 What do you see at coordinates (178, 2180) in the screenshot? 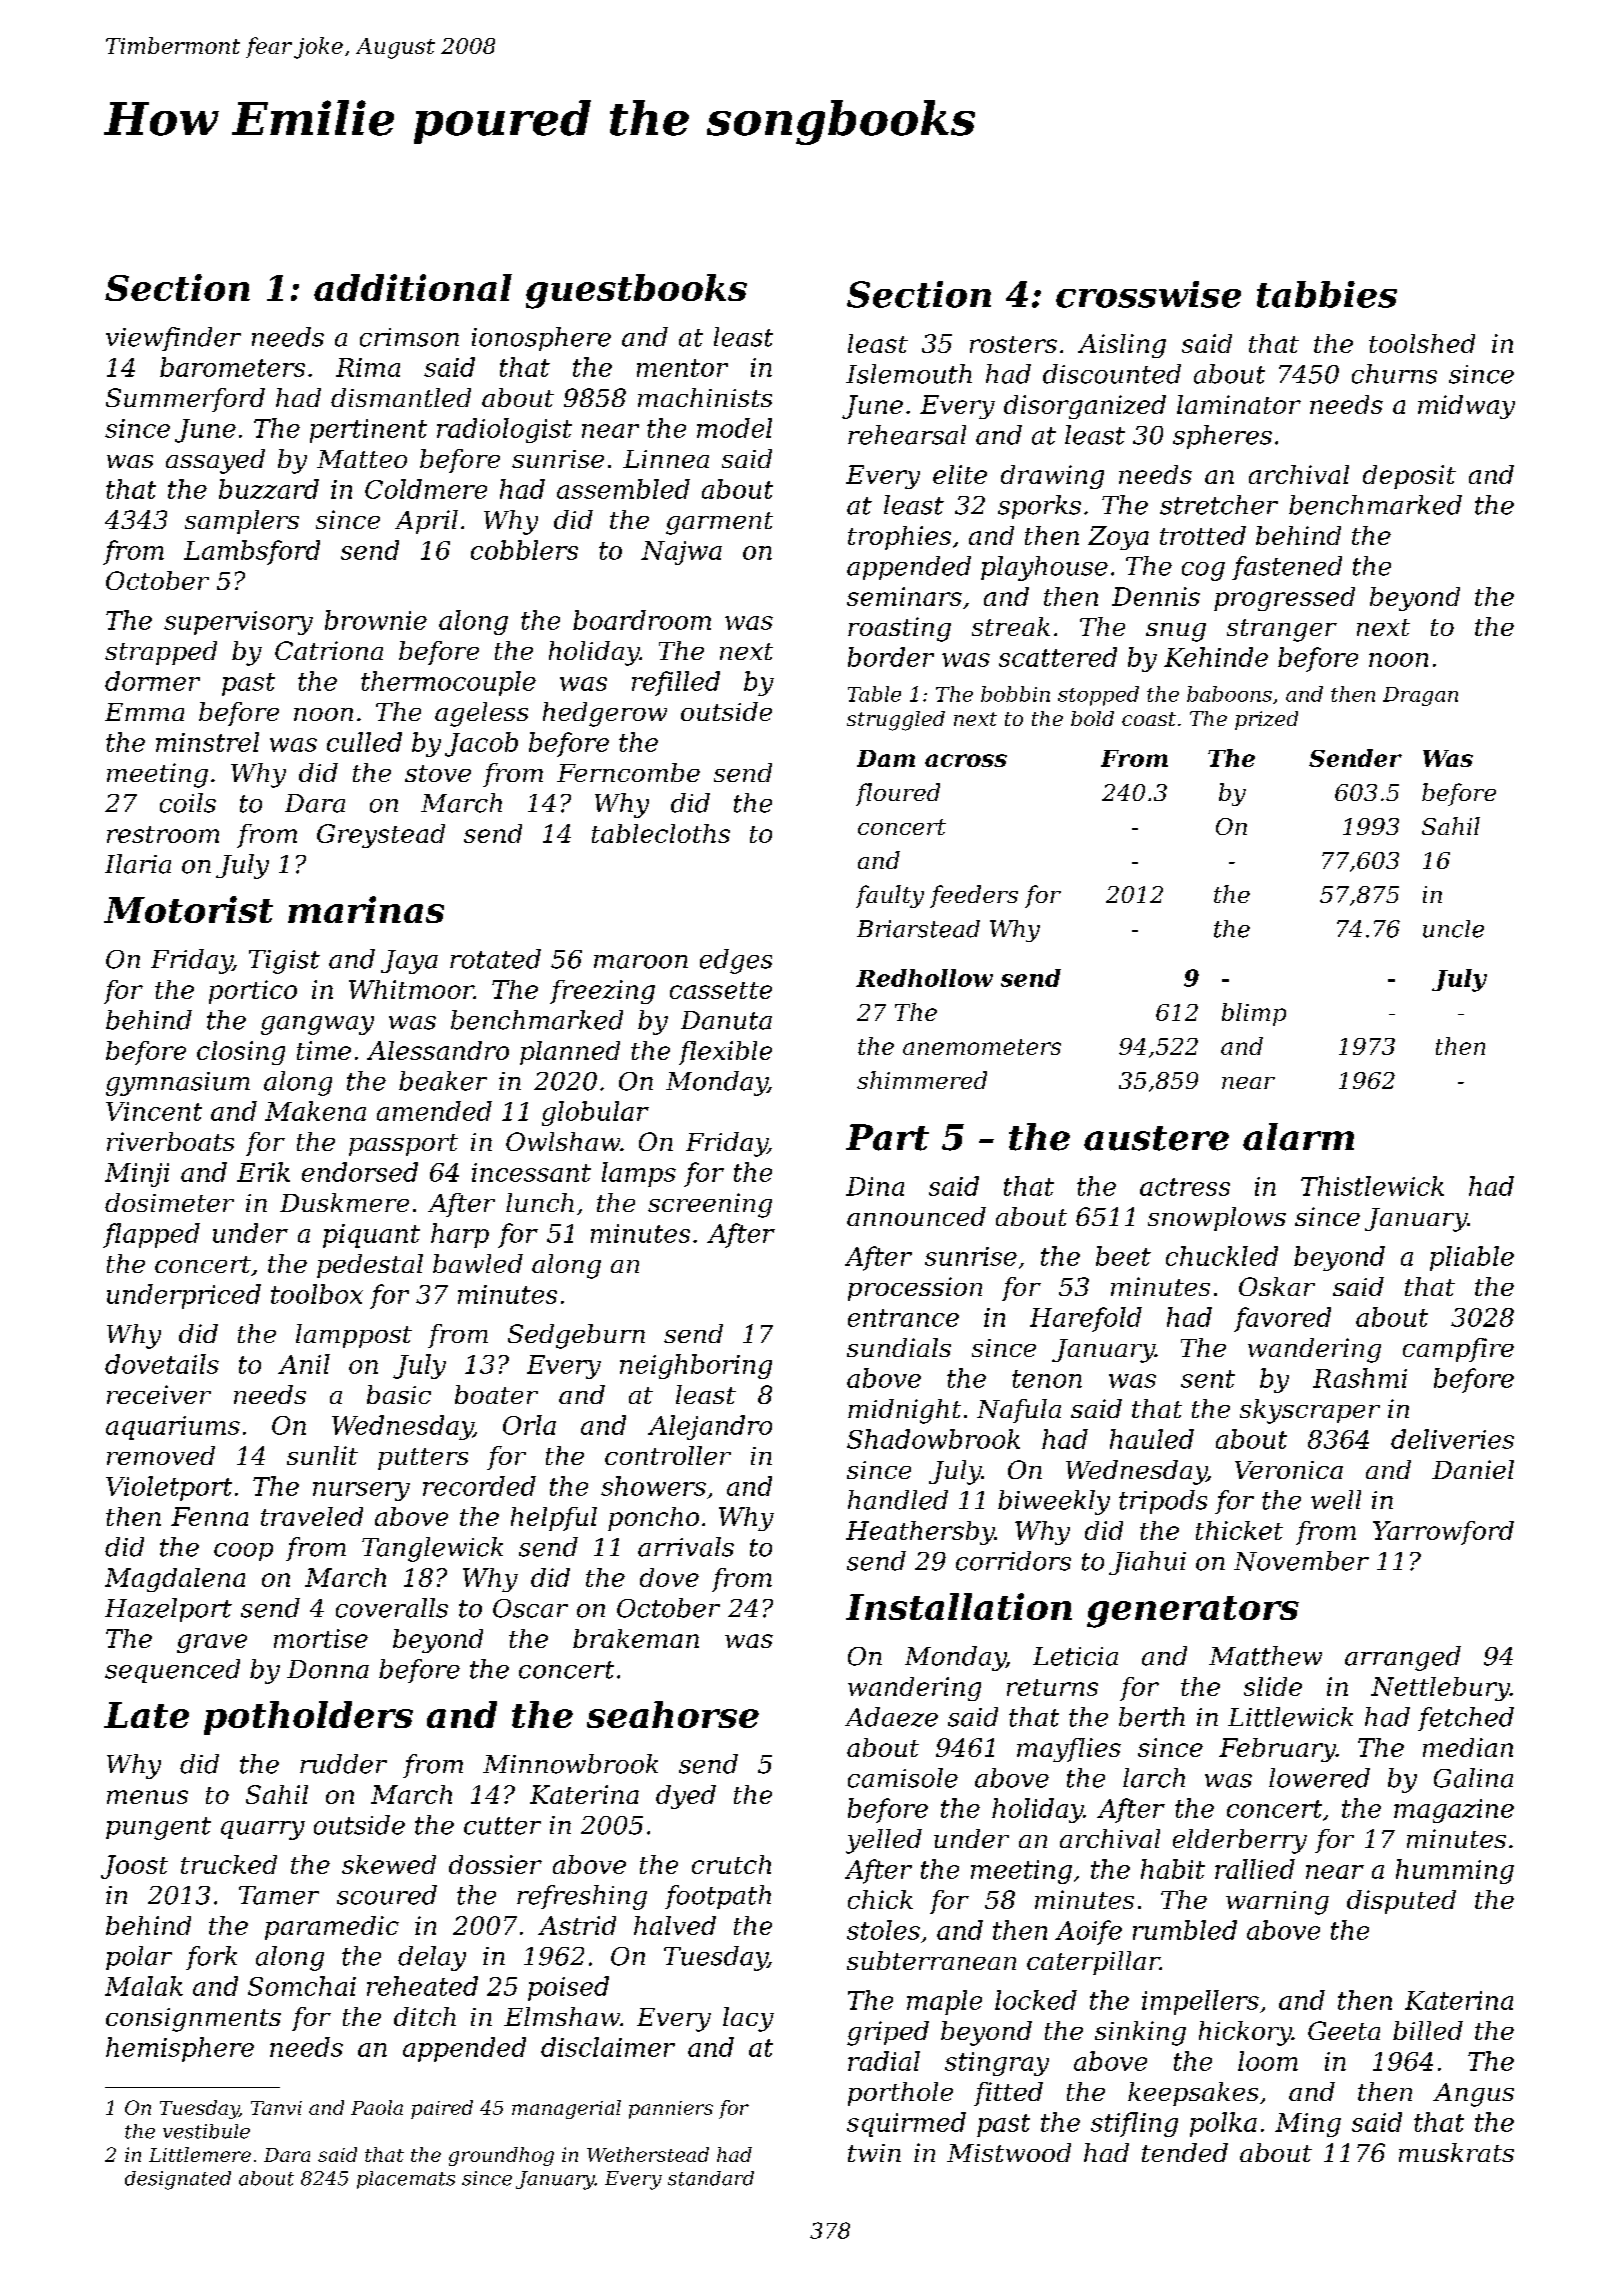
I see `designated` at bounding box center [178, 2180].
